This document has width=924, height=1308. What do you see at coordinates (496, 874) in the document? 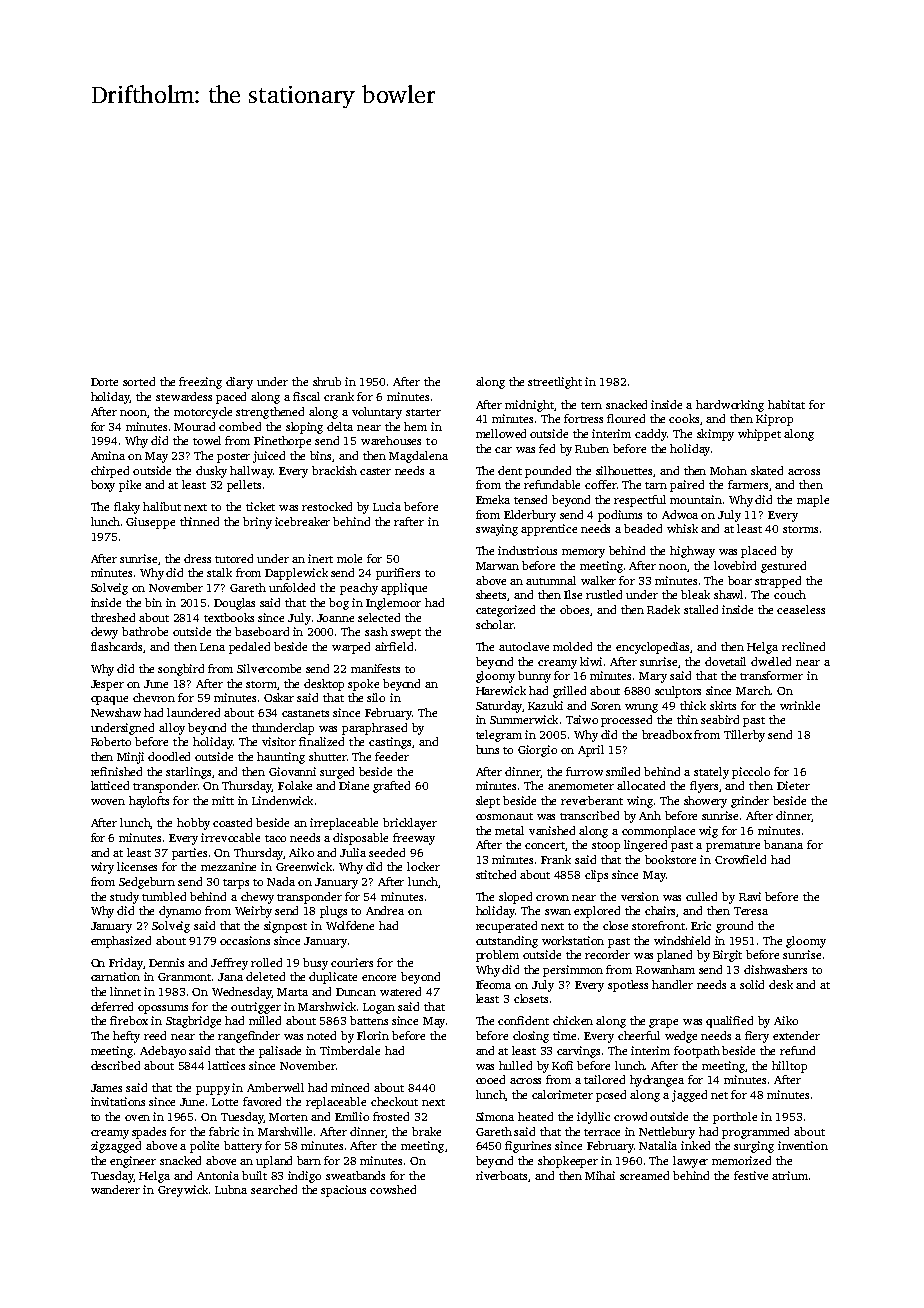
I see `stitched` at bounding box center [496, 874].
